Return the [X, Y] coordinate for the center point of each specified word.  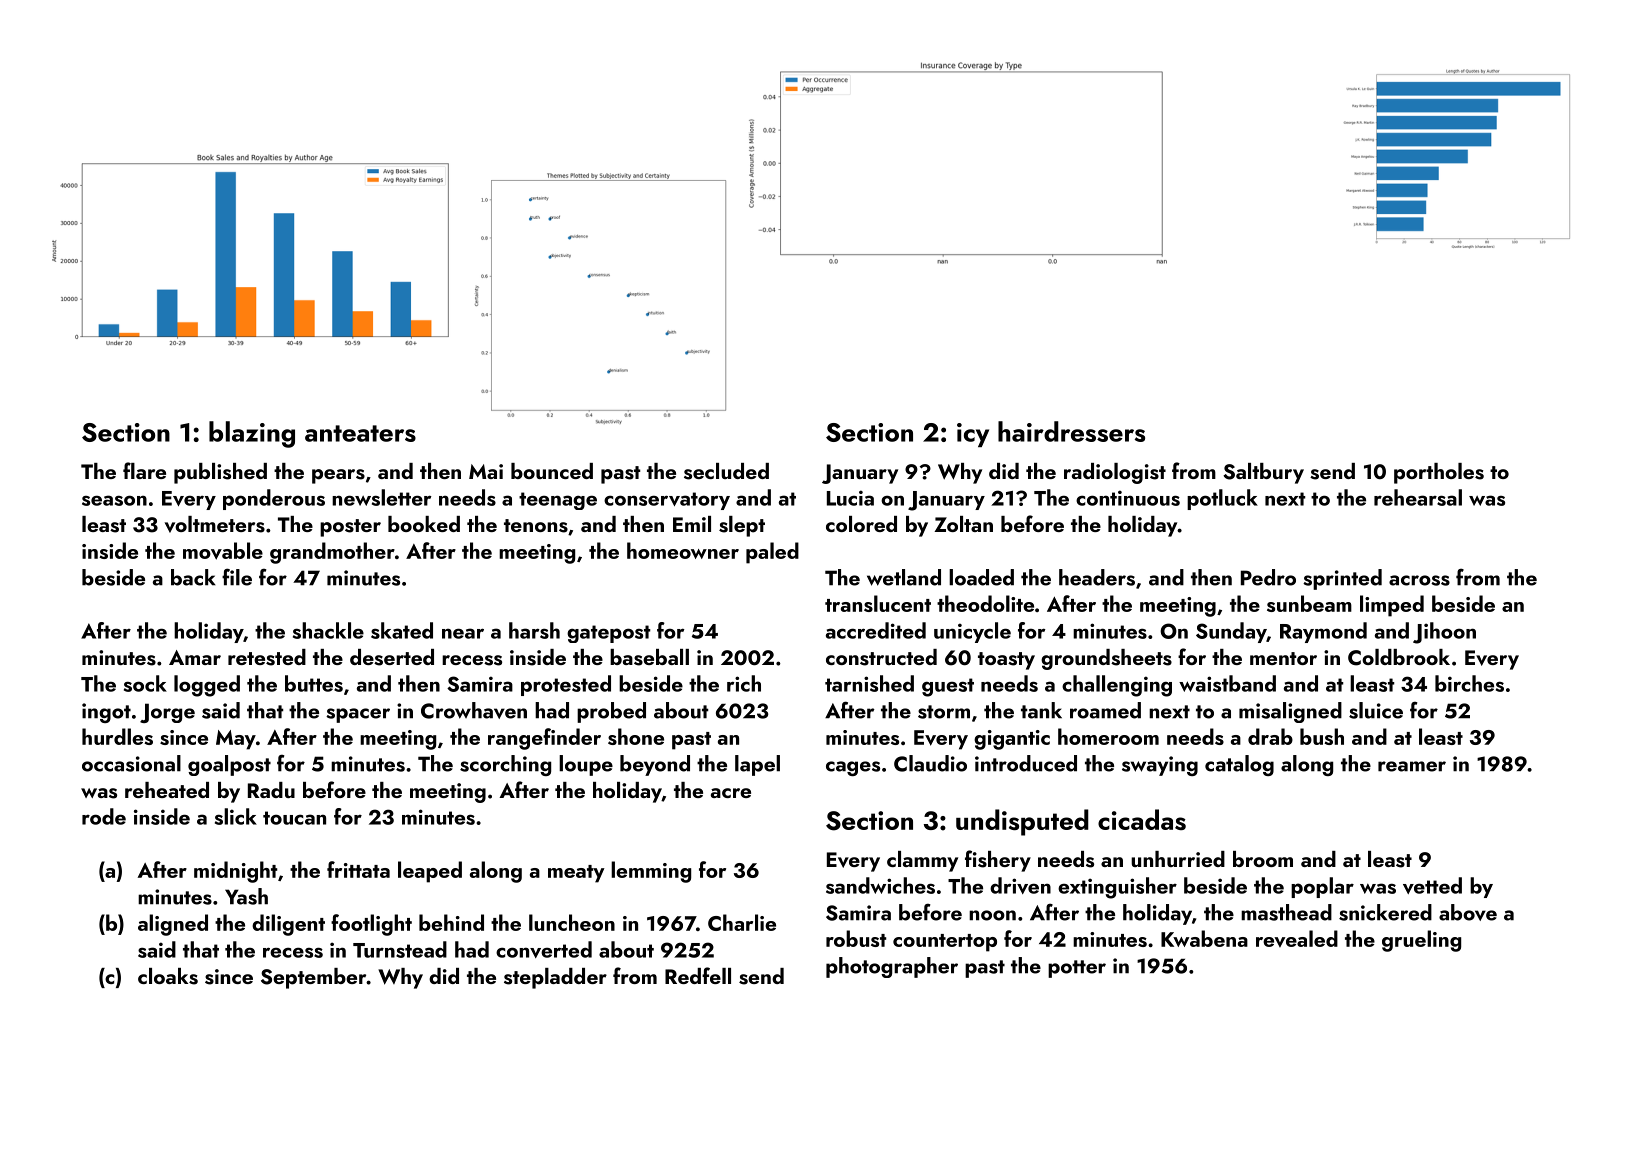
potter [1077, 969]
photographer [892, 967]
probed [611, 712]
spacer [358, 715]
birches [1469, 683]
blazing [252, 434]
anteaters [360, 433]
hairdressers [1071, 431]
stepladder [555, 978]
